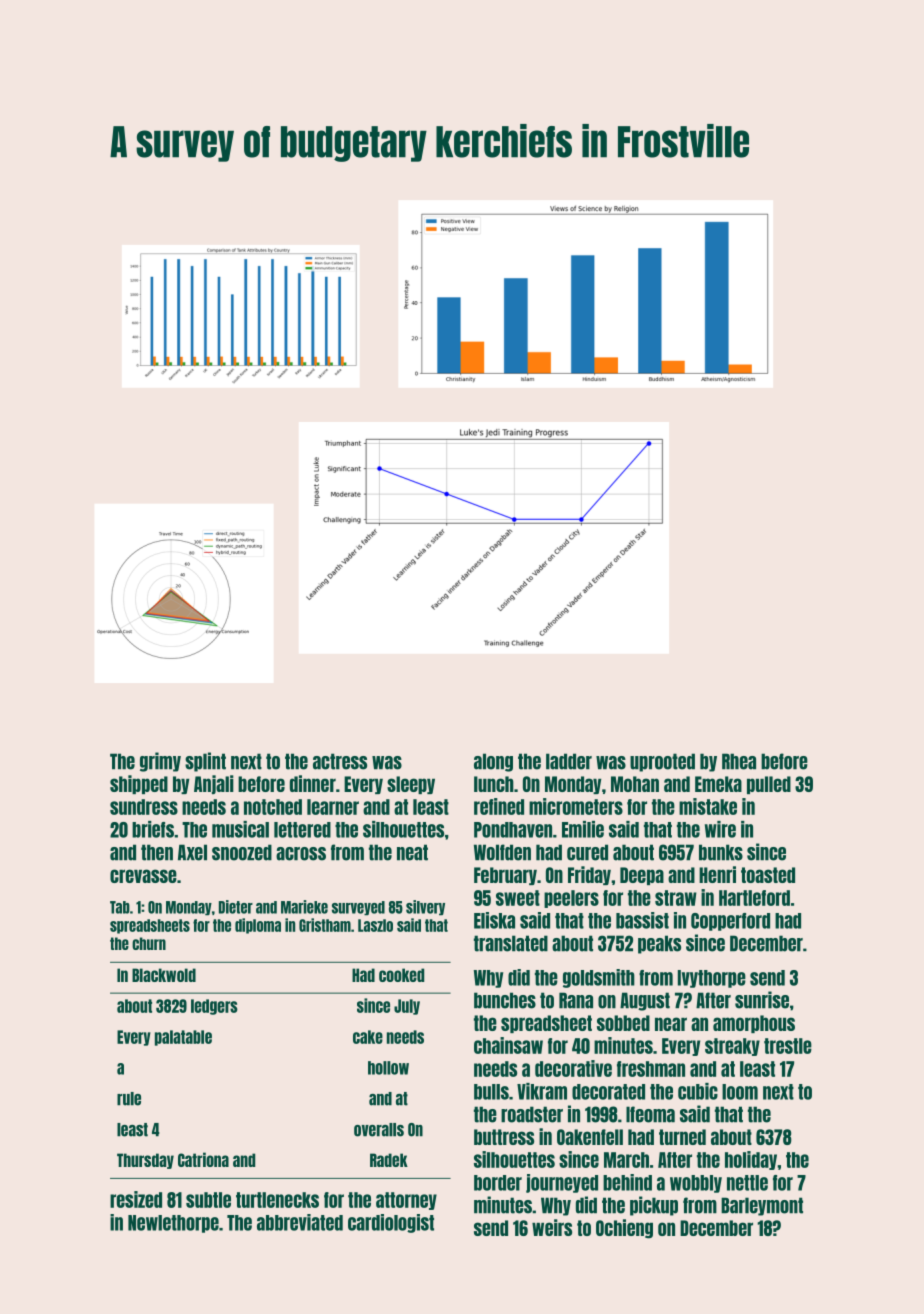 This image has width=924, height=1314. What do you see at coordinates (562, 1183) in the image?
I see `journeyed` at bounding box center [562, 1183].
